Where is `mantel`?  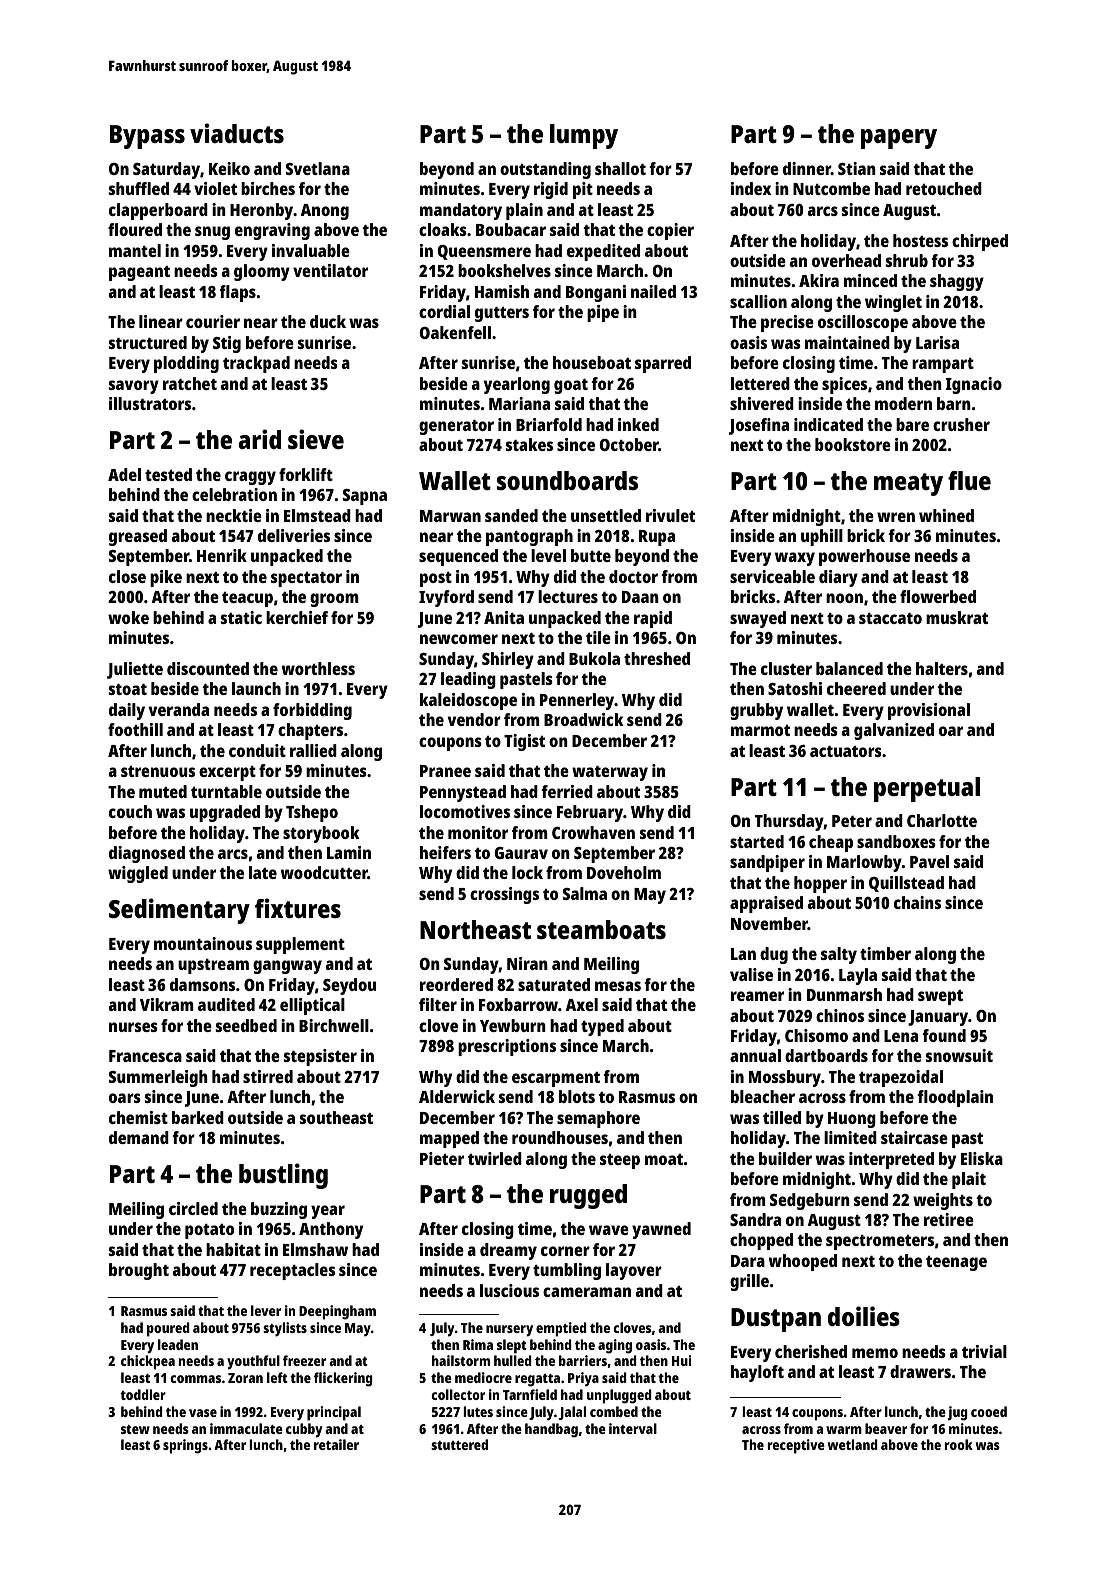 mantel is located at coordinates (135, 250).
